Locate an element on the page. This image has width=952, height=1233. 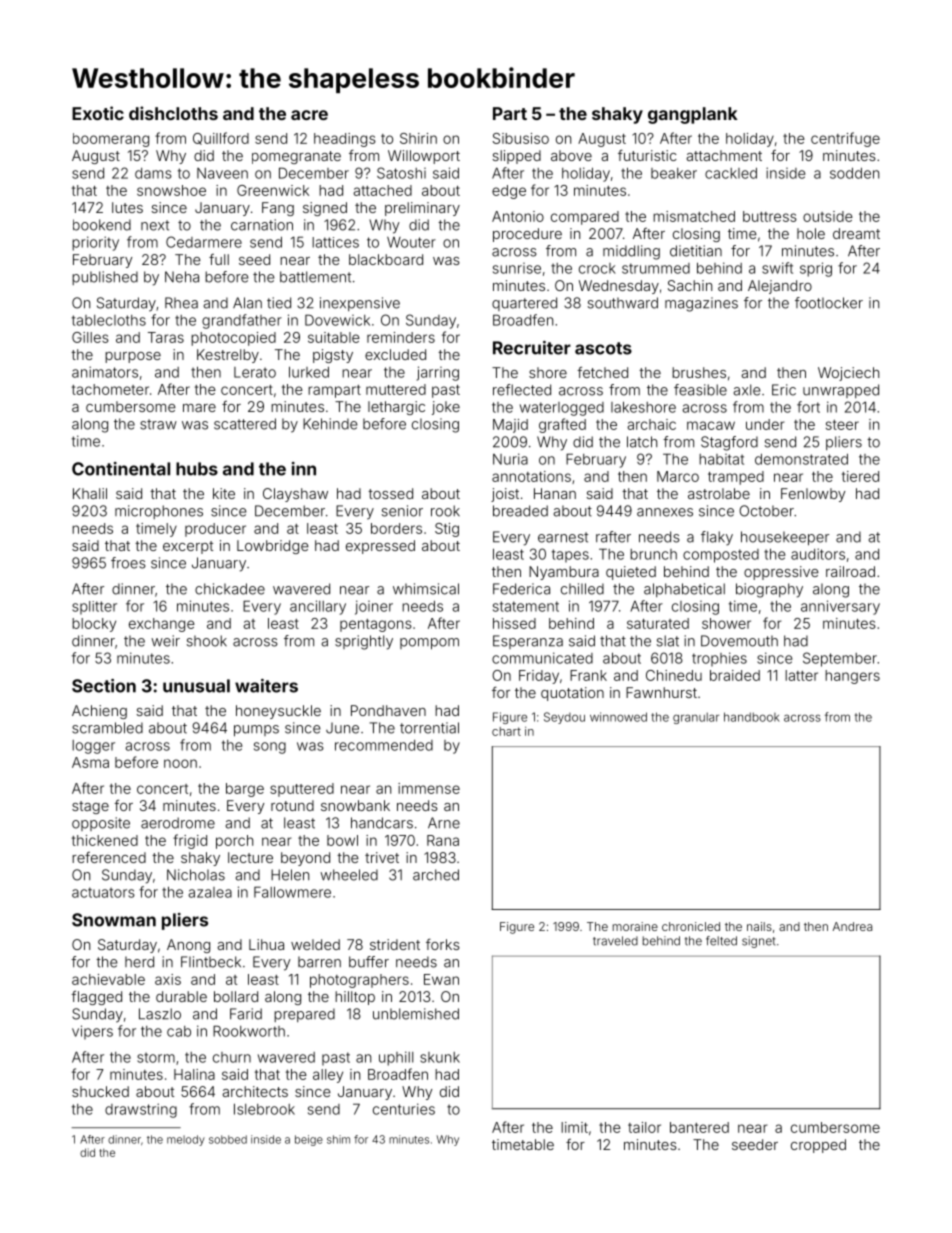
centrifuge is located at coordinates (845, 139).
